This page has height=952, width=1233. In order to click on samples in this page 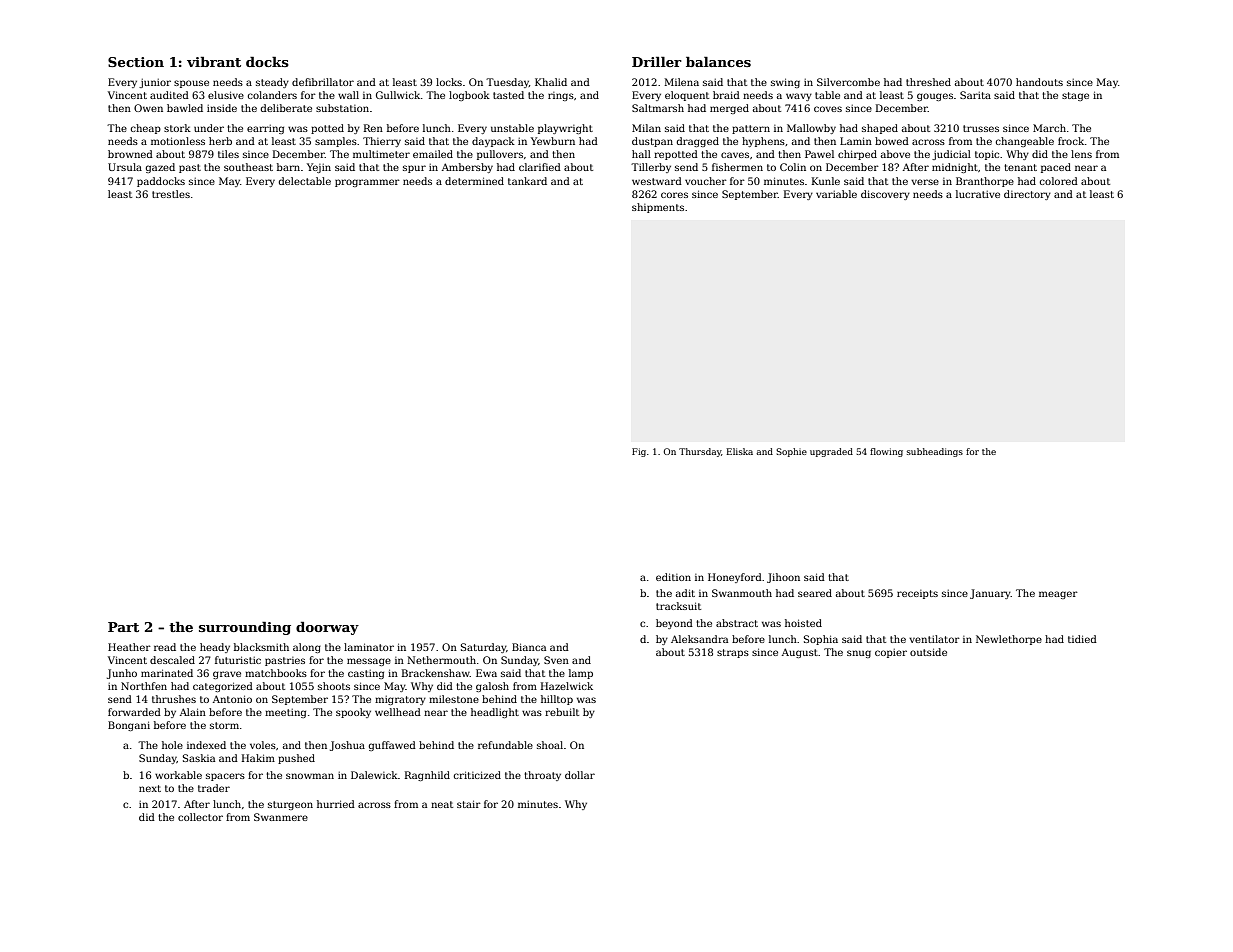, I will do `click(336, 142)`.
